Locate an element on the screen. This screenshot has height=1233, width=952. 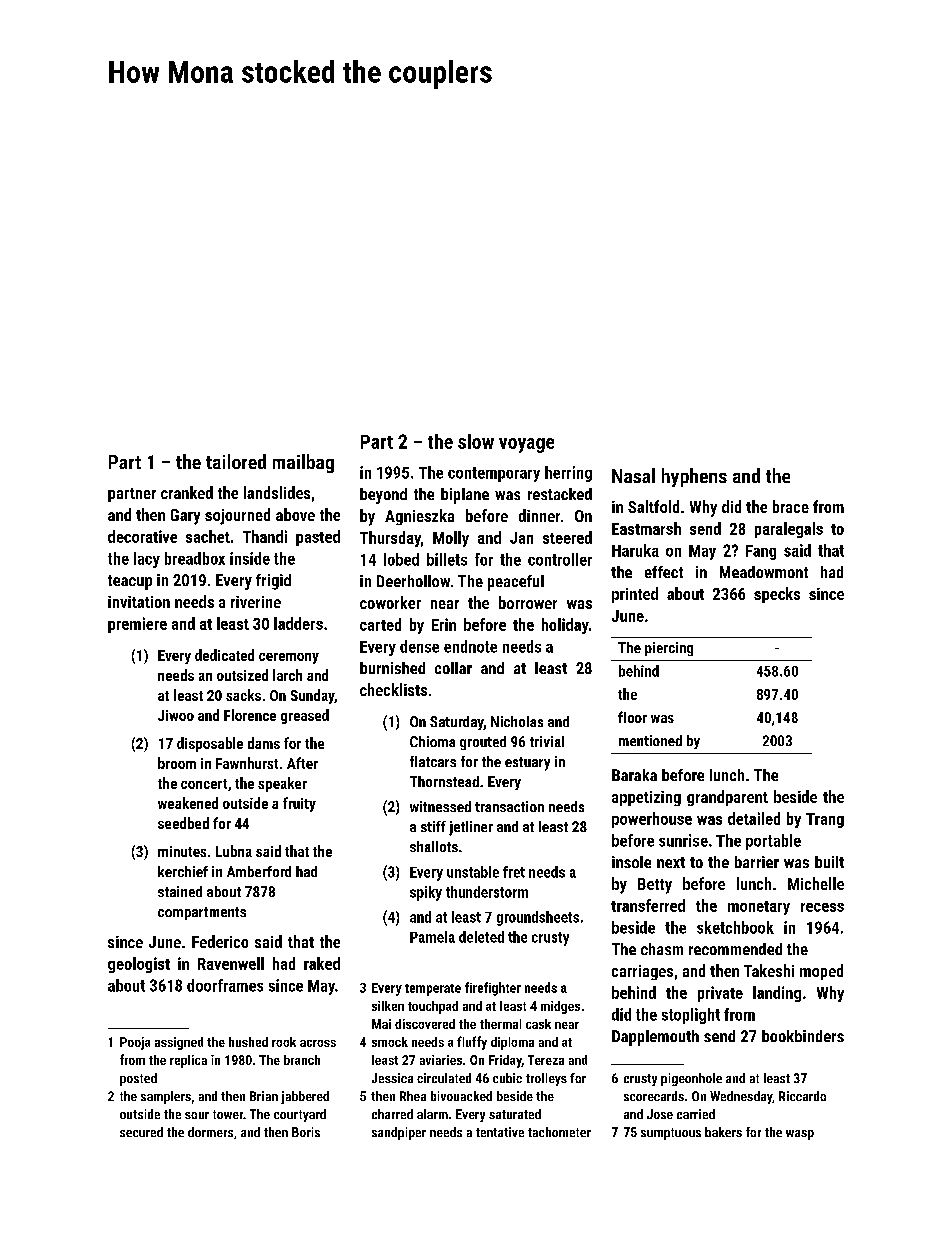
cranked is located at coordinates (187, 492).
